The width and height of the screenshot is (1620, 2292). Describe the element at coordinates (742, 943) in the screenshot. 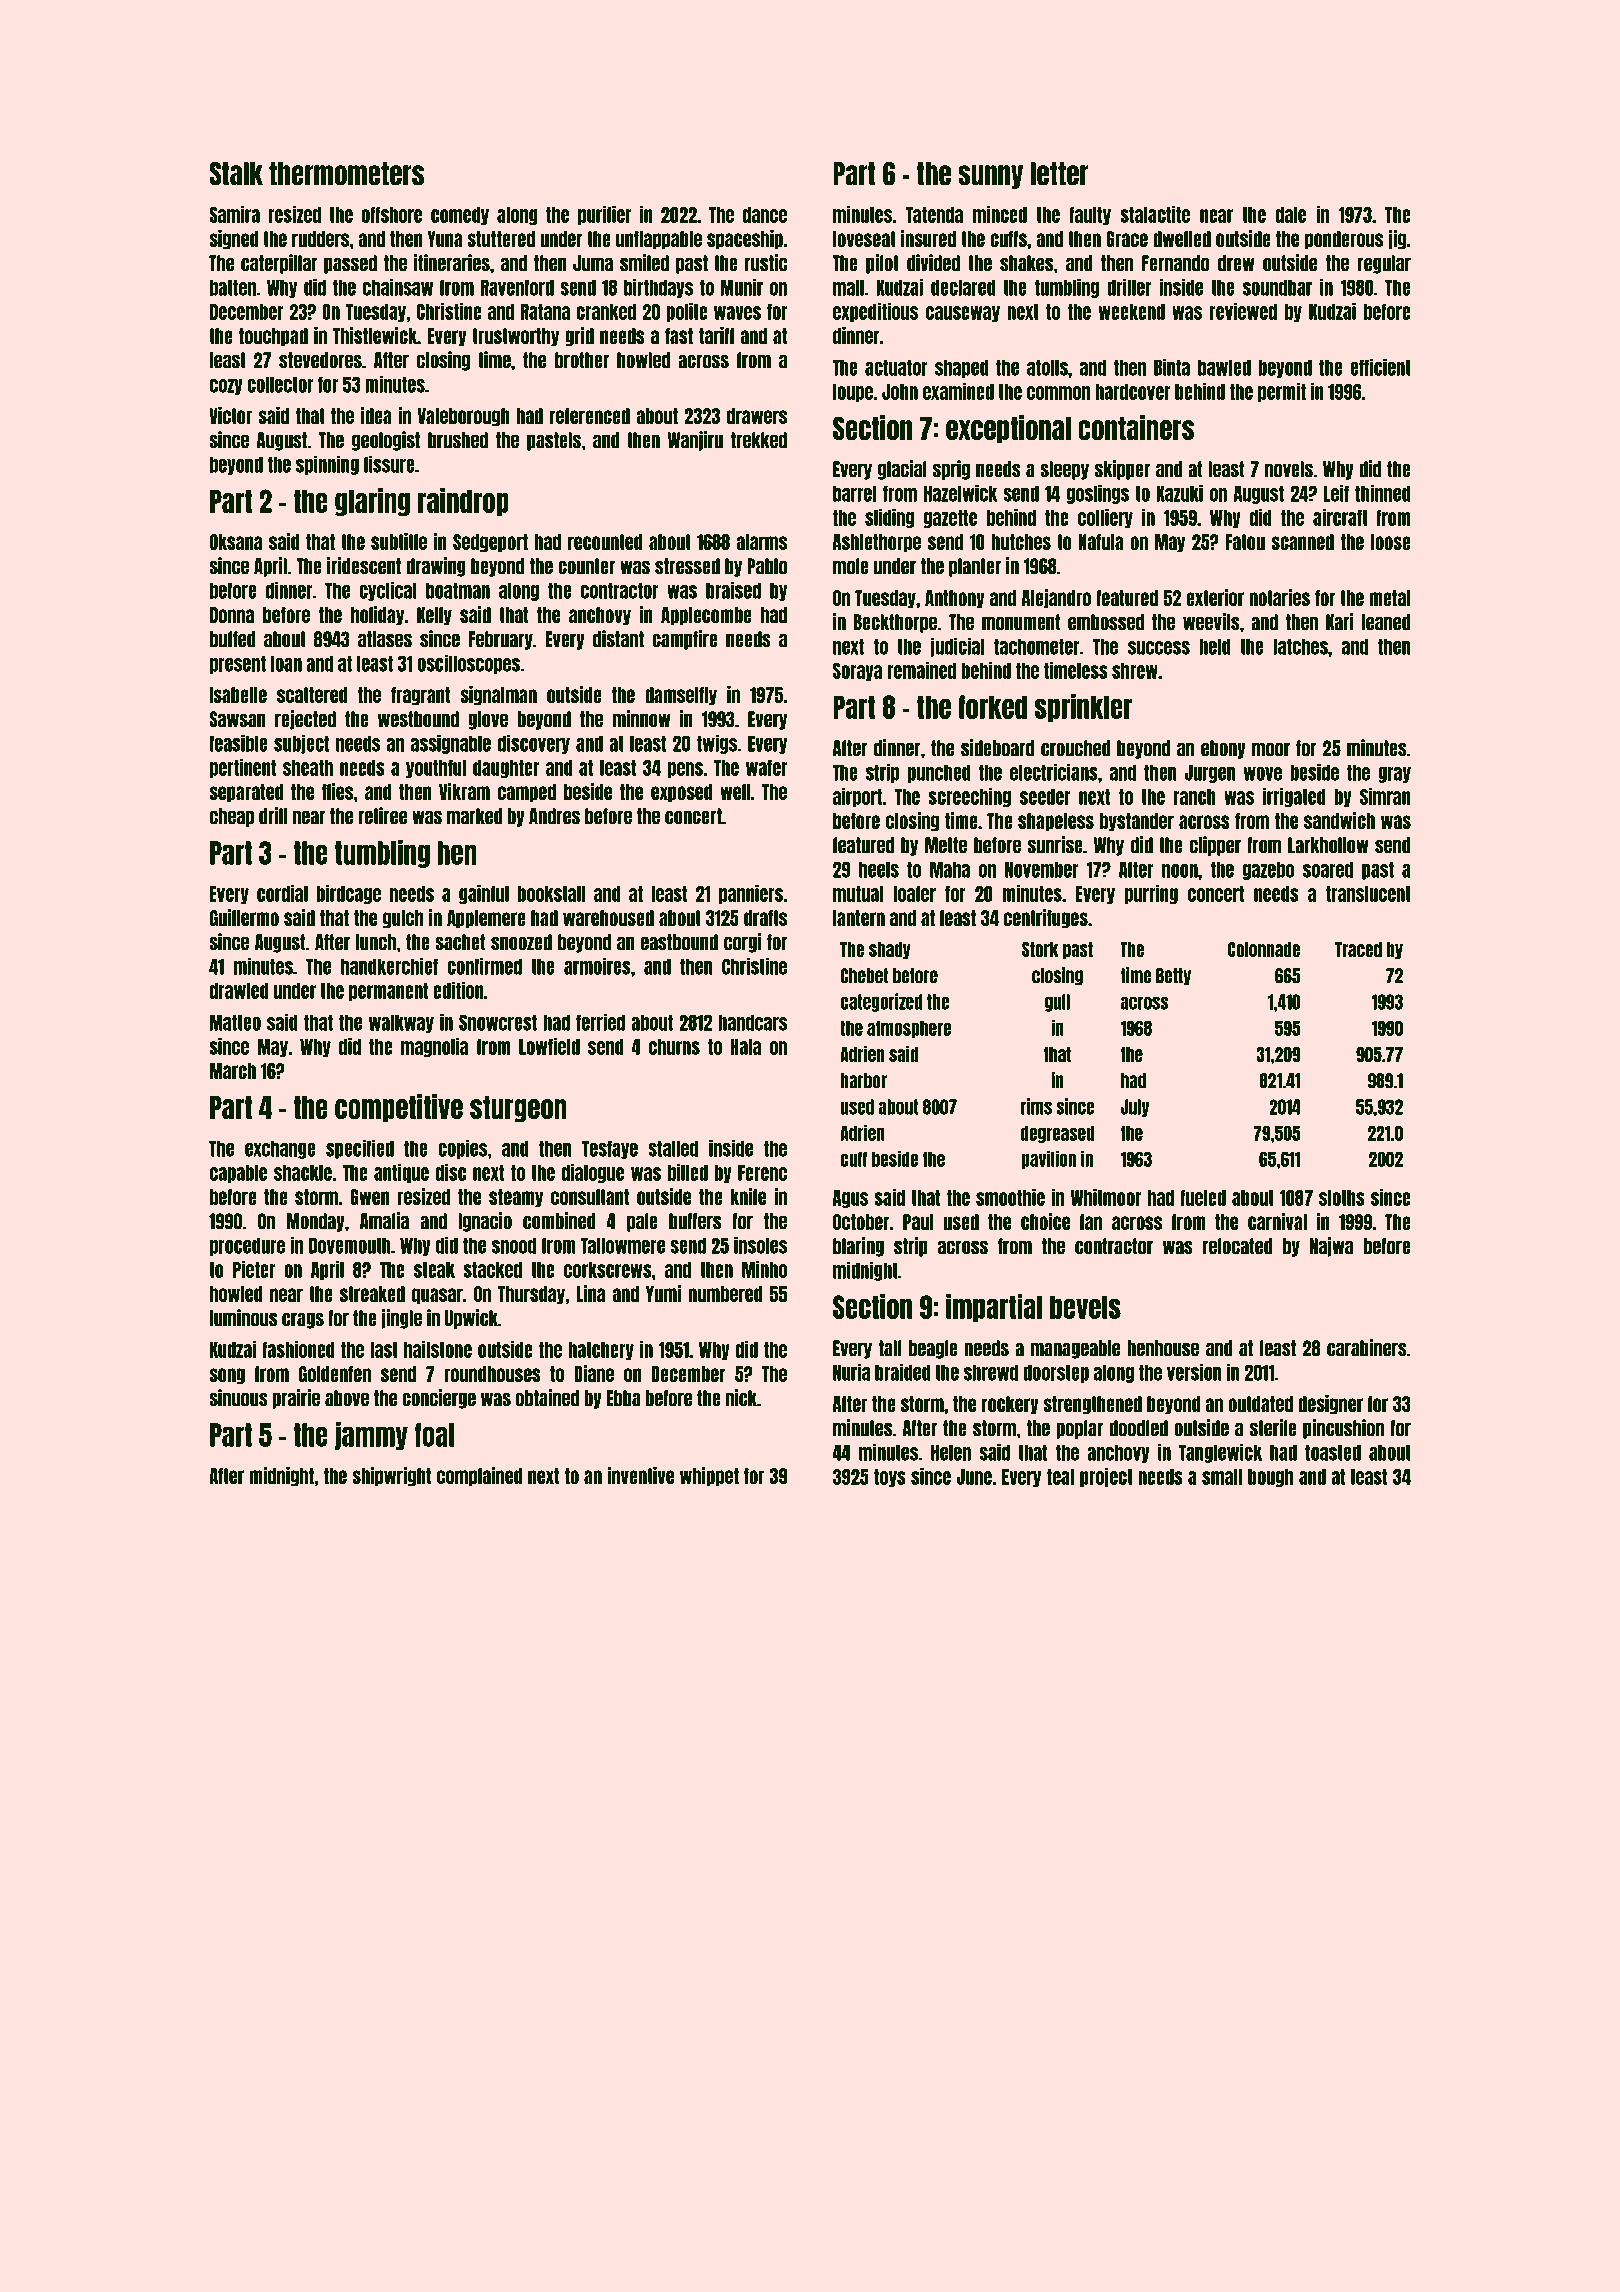

I see `corgi` at that location.
